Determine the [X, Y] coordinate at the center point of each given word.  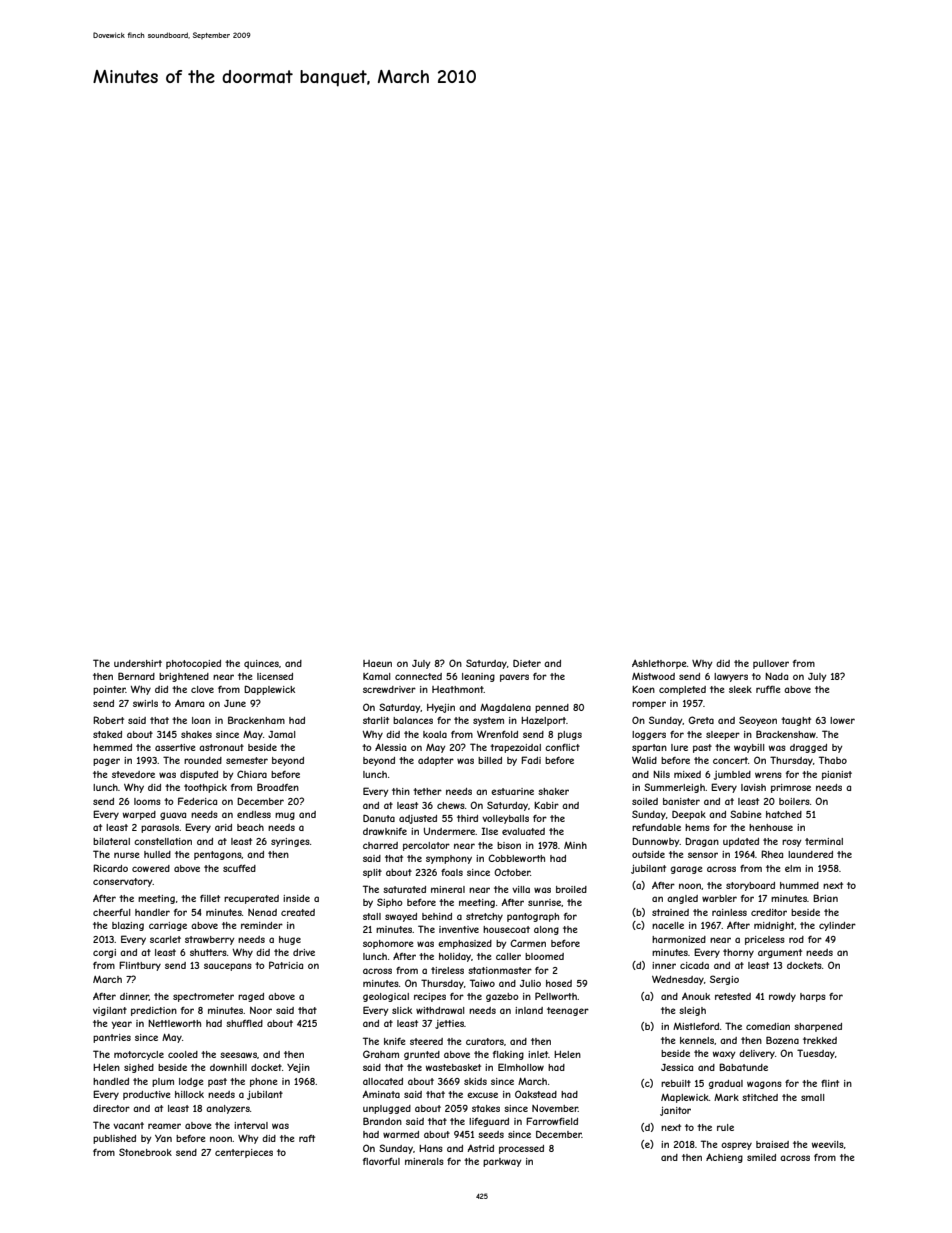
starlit [376, 720]
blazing [128, 926]
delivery [757, 1054]
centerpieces [244, 1153]
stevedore [133, 774]
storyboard [750, 886]
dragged [808, 748]
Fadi [531, 760]
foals [452, 872]
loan [201, 720]
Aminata [381, 1094]
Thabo [833, 760]
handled [111, 1081]
